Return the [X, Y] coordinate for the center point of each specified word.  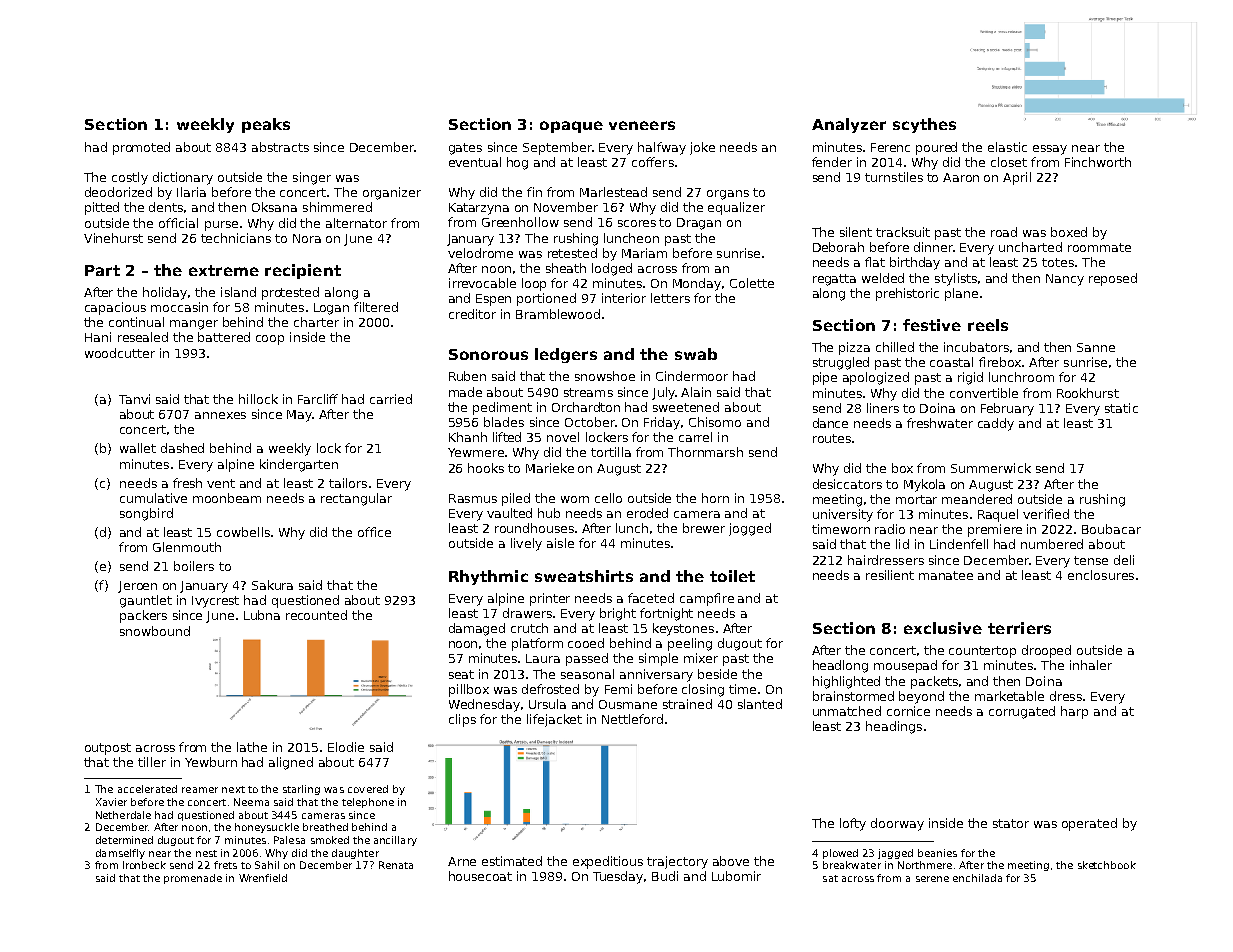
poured [936, 148]
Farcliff [318, 399]
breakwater [852, 865]
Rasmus [473, 498]
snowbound [155, 631]
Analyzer [849, 125]
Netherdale [123, 815]
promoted [141, 148]
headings [894, 727]
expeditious [608, 862]
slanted [760, 704]
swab [696, 354]
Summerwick [991, 468]
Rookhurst [1088, 393]
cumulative [153, 498]
